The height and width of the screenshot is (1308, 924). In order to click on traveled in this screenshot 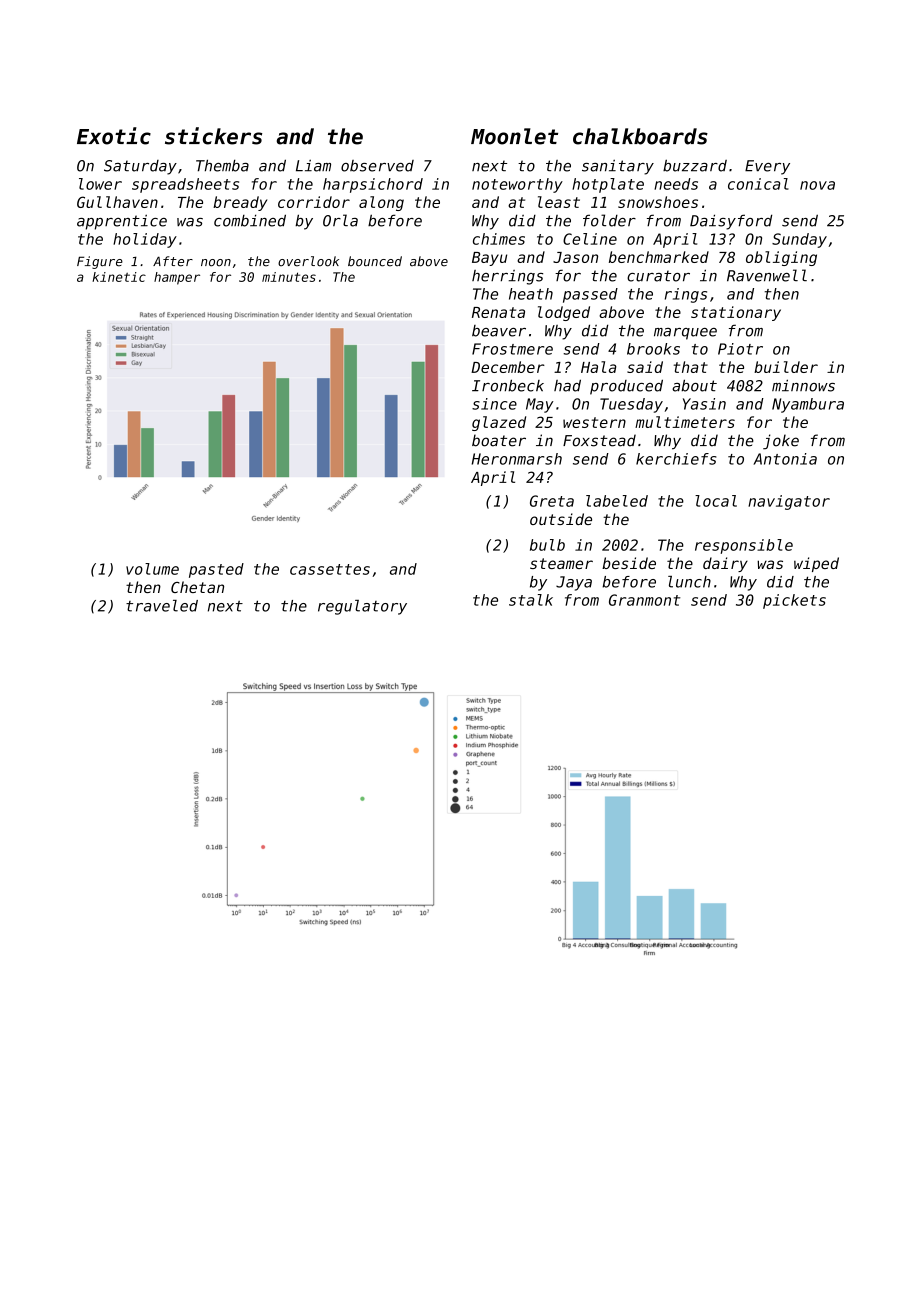, I will do `click(162, 606)`.
